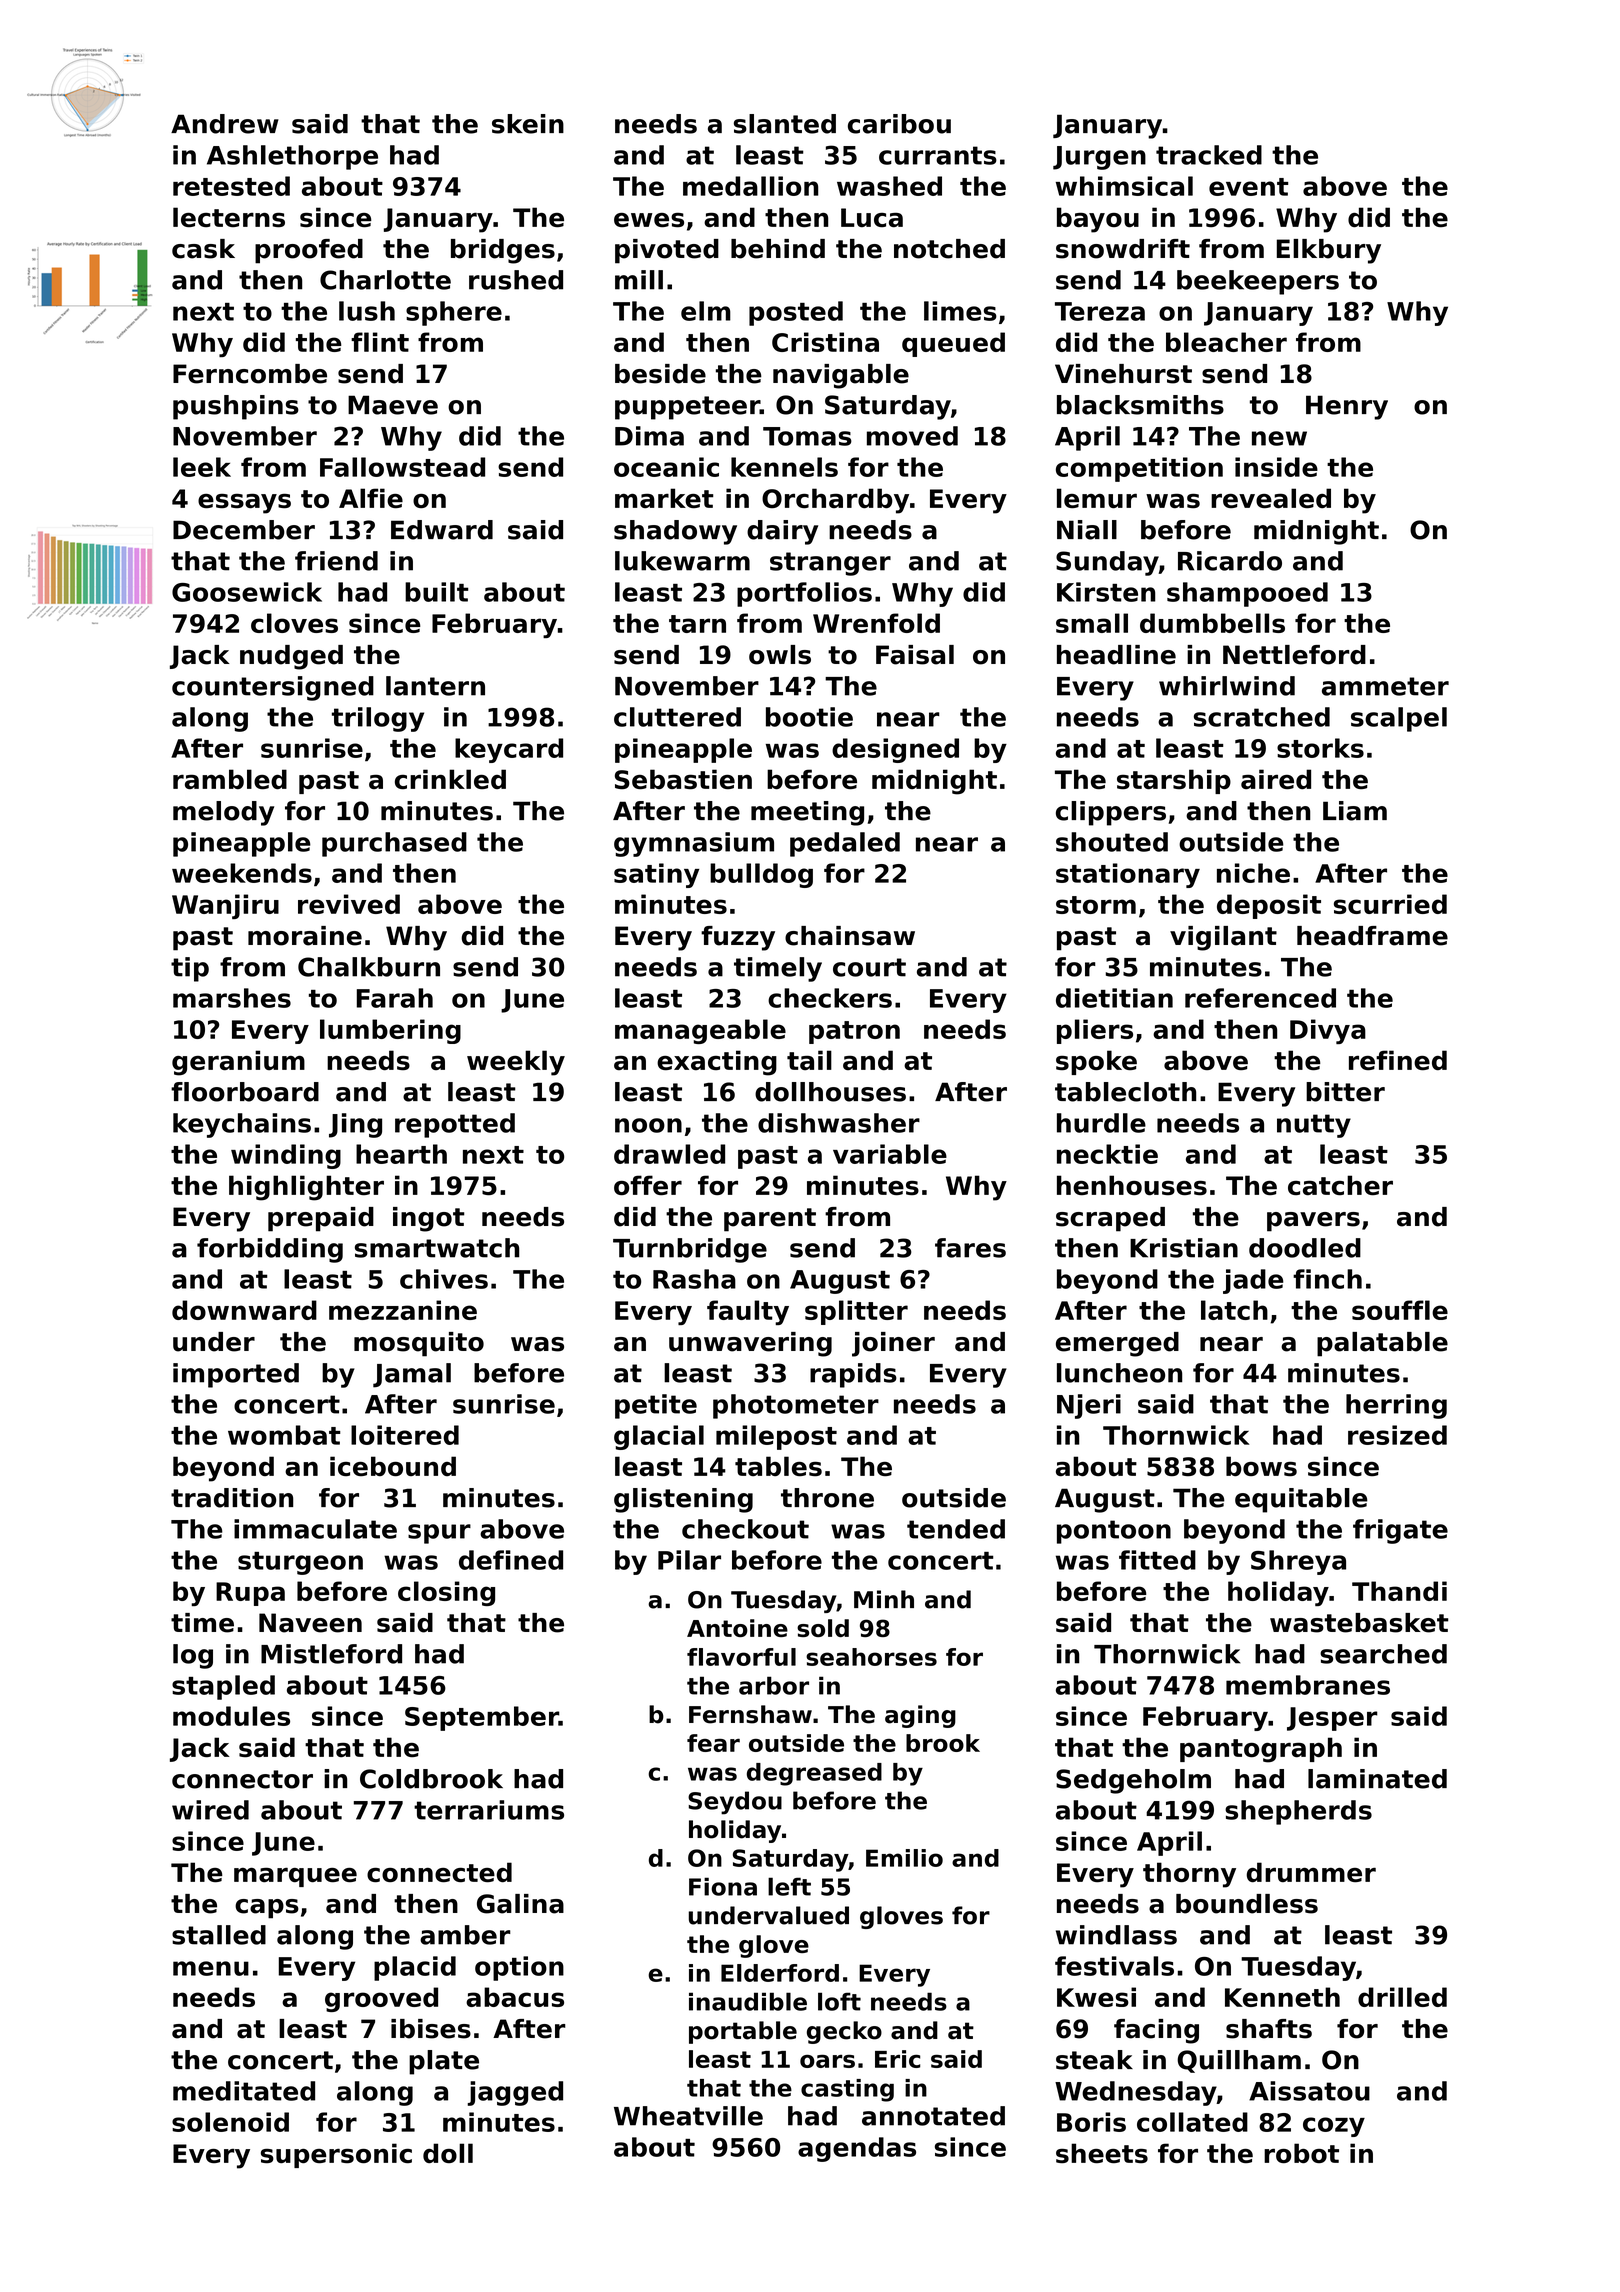 This document has height=2292, width=1620. I want to click on membranes, so click(1308, 1685).
